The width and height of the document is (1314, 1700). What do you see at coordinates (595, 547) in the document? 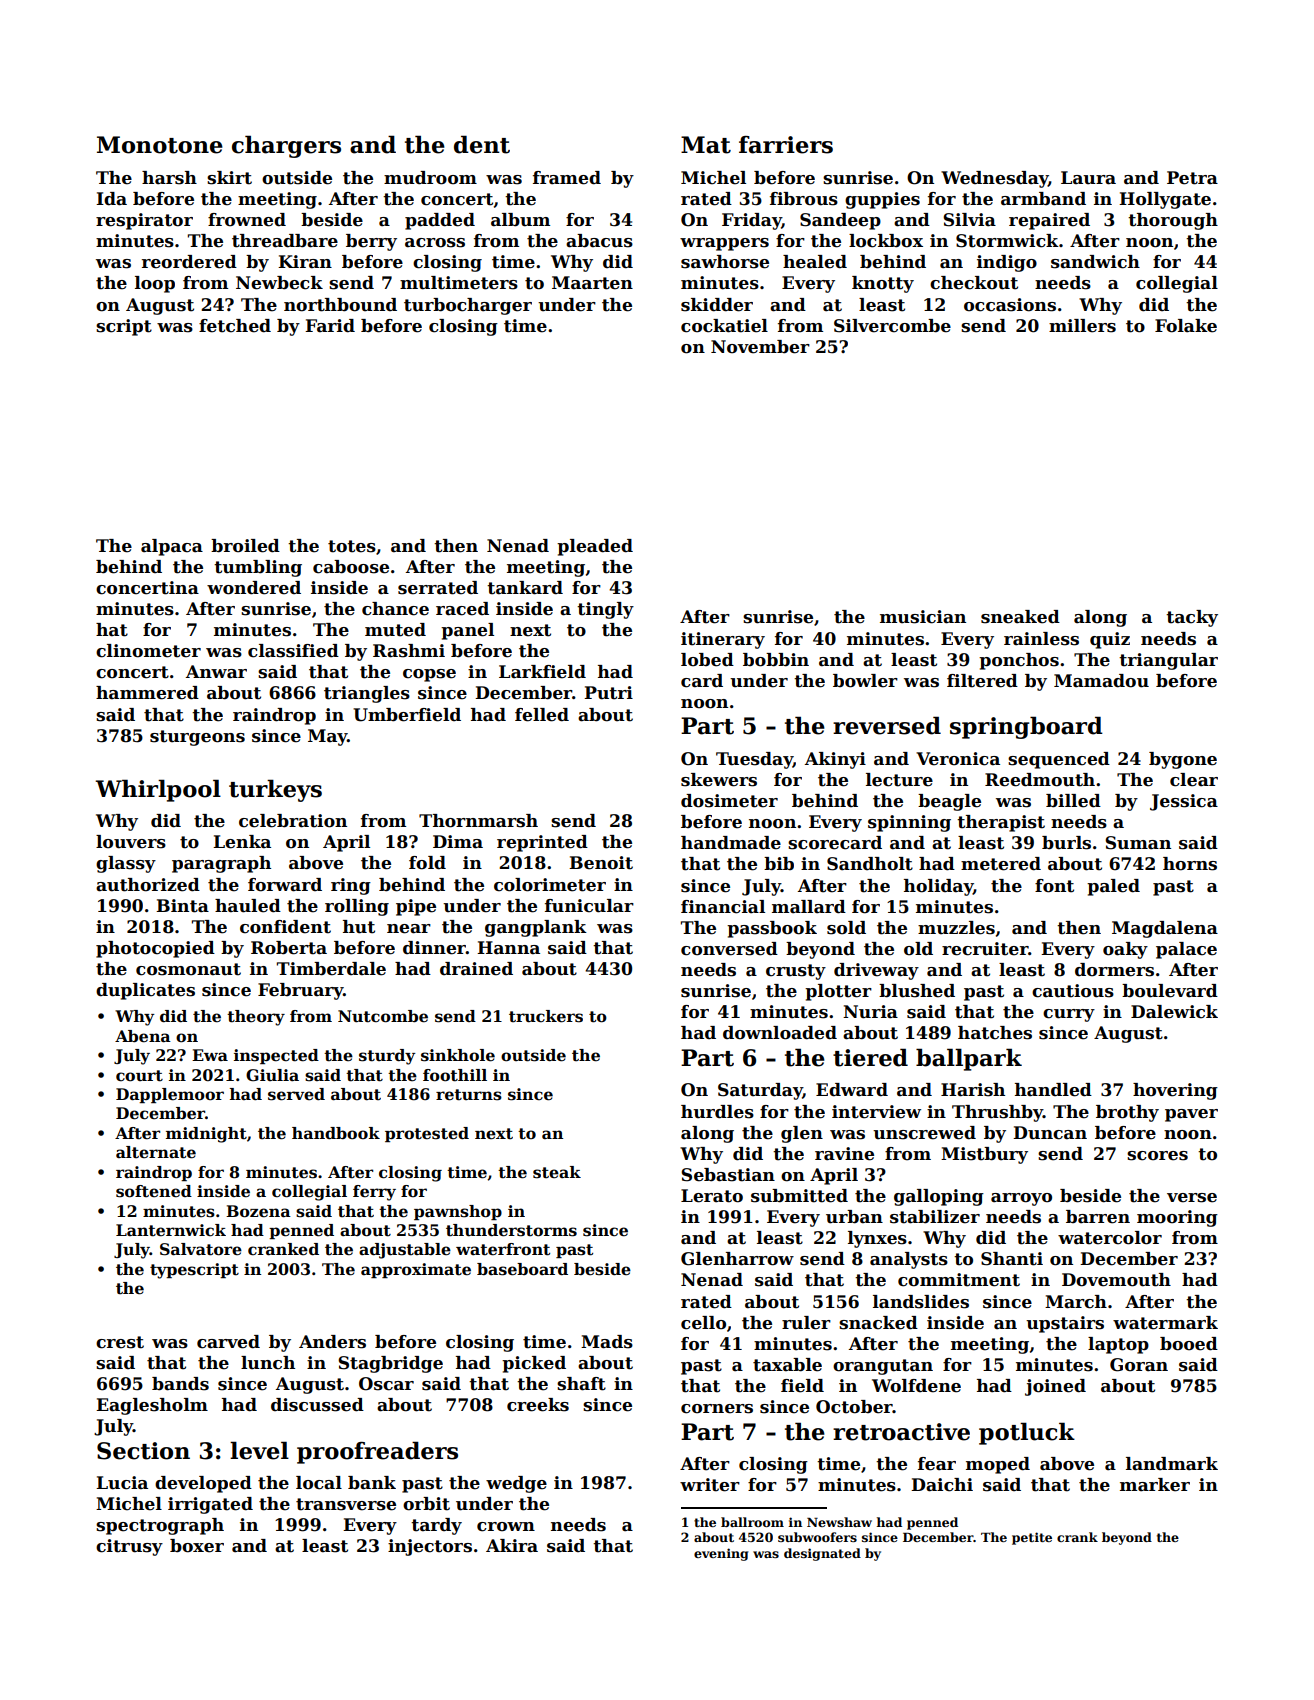
I see `pleaded` at bounding box center [595, 547].
